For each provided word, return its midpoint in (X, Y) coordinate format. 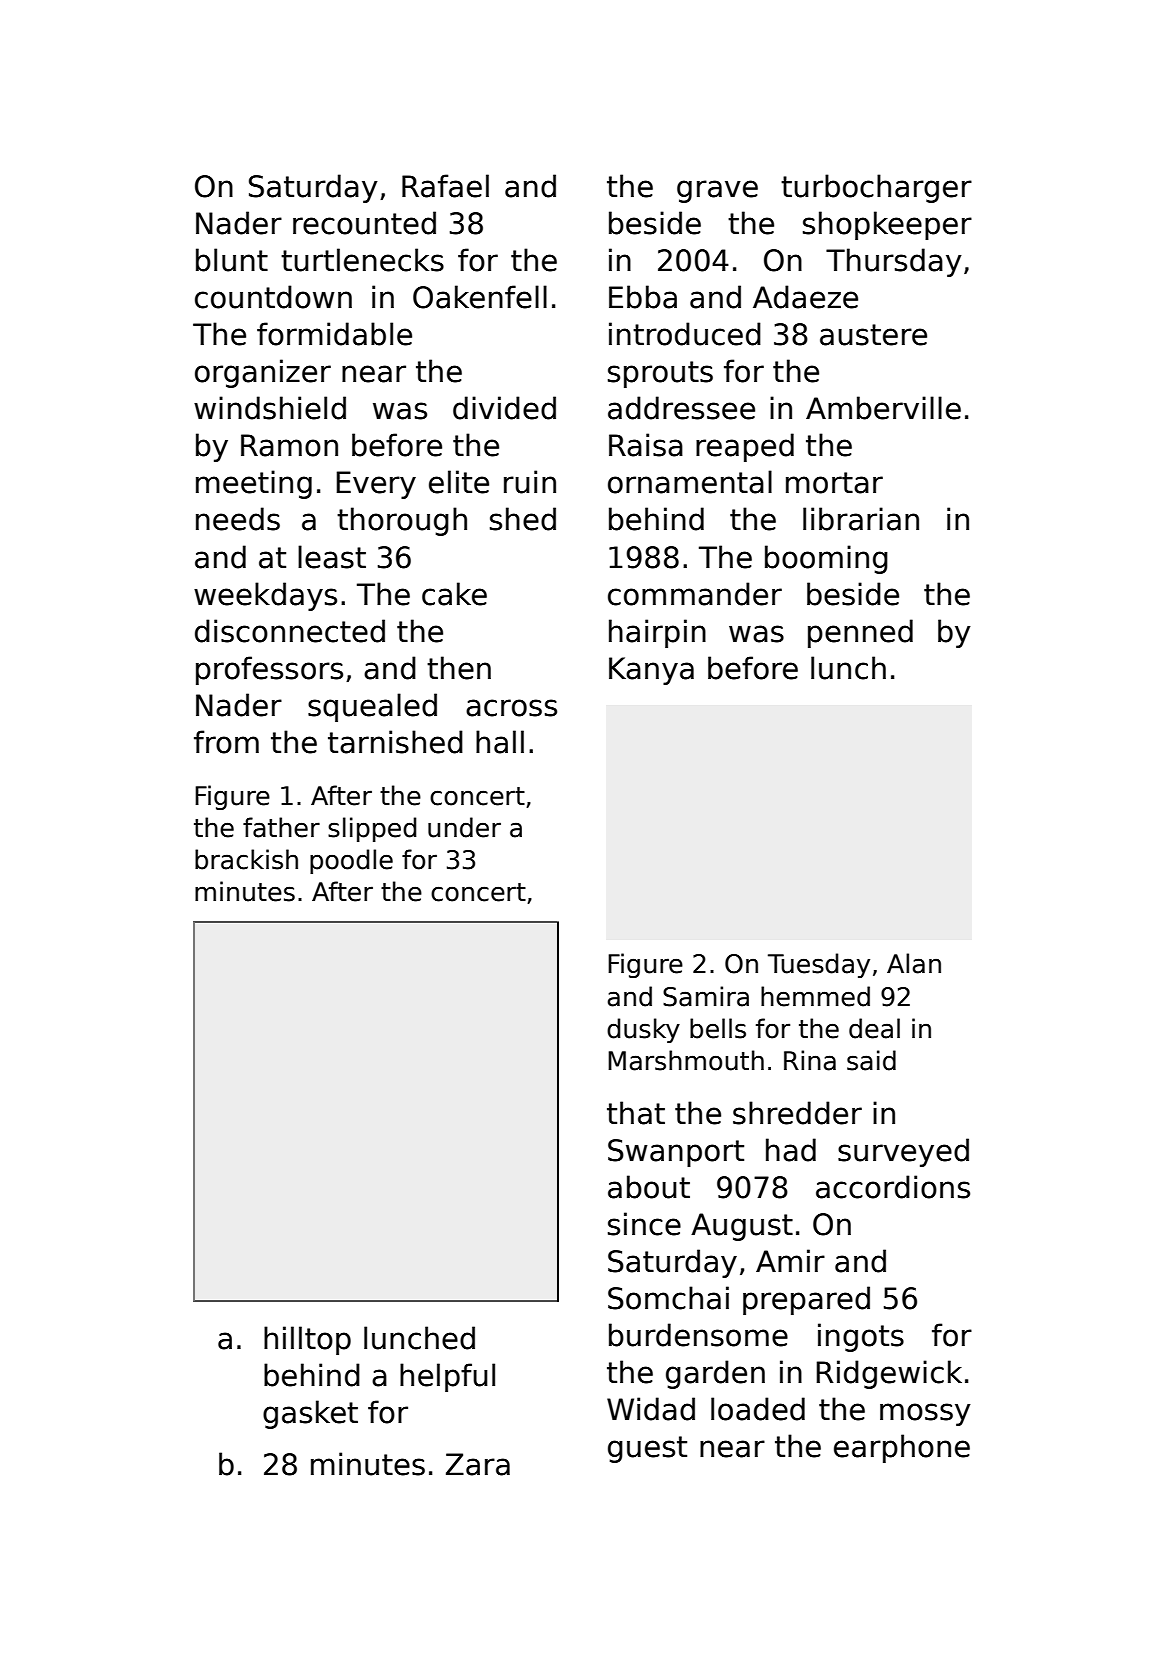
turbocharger (876, 188)
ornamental (690, 482)
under (464, 827)
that (636, 1113)
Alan (914, 963)
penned (860, 633)
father (281, 827)
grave (717, 191)
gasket (310, 1414)
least (332, 557)
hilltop (307, 1340)
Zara (478, 1464)
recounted (364, 223)
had (791, 1150)
